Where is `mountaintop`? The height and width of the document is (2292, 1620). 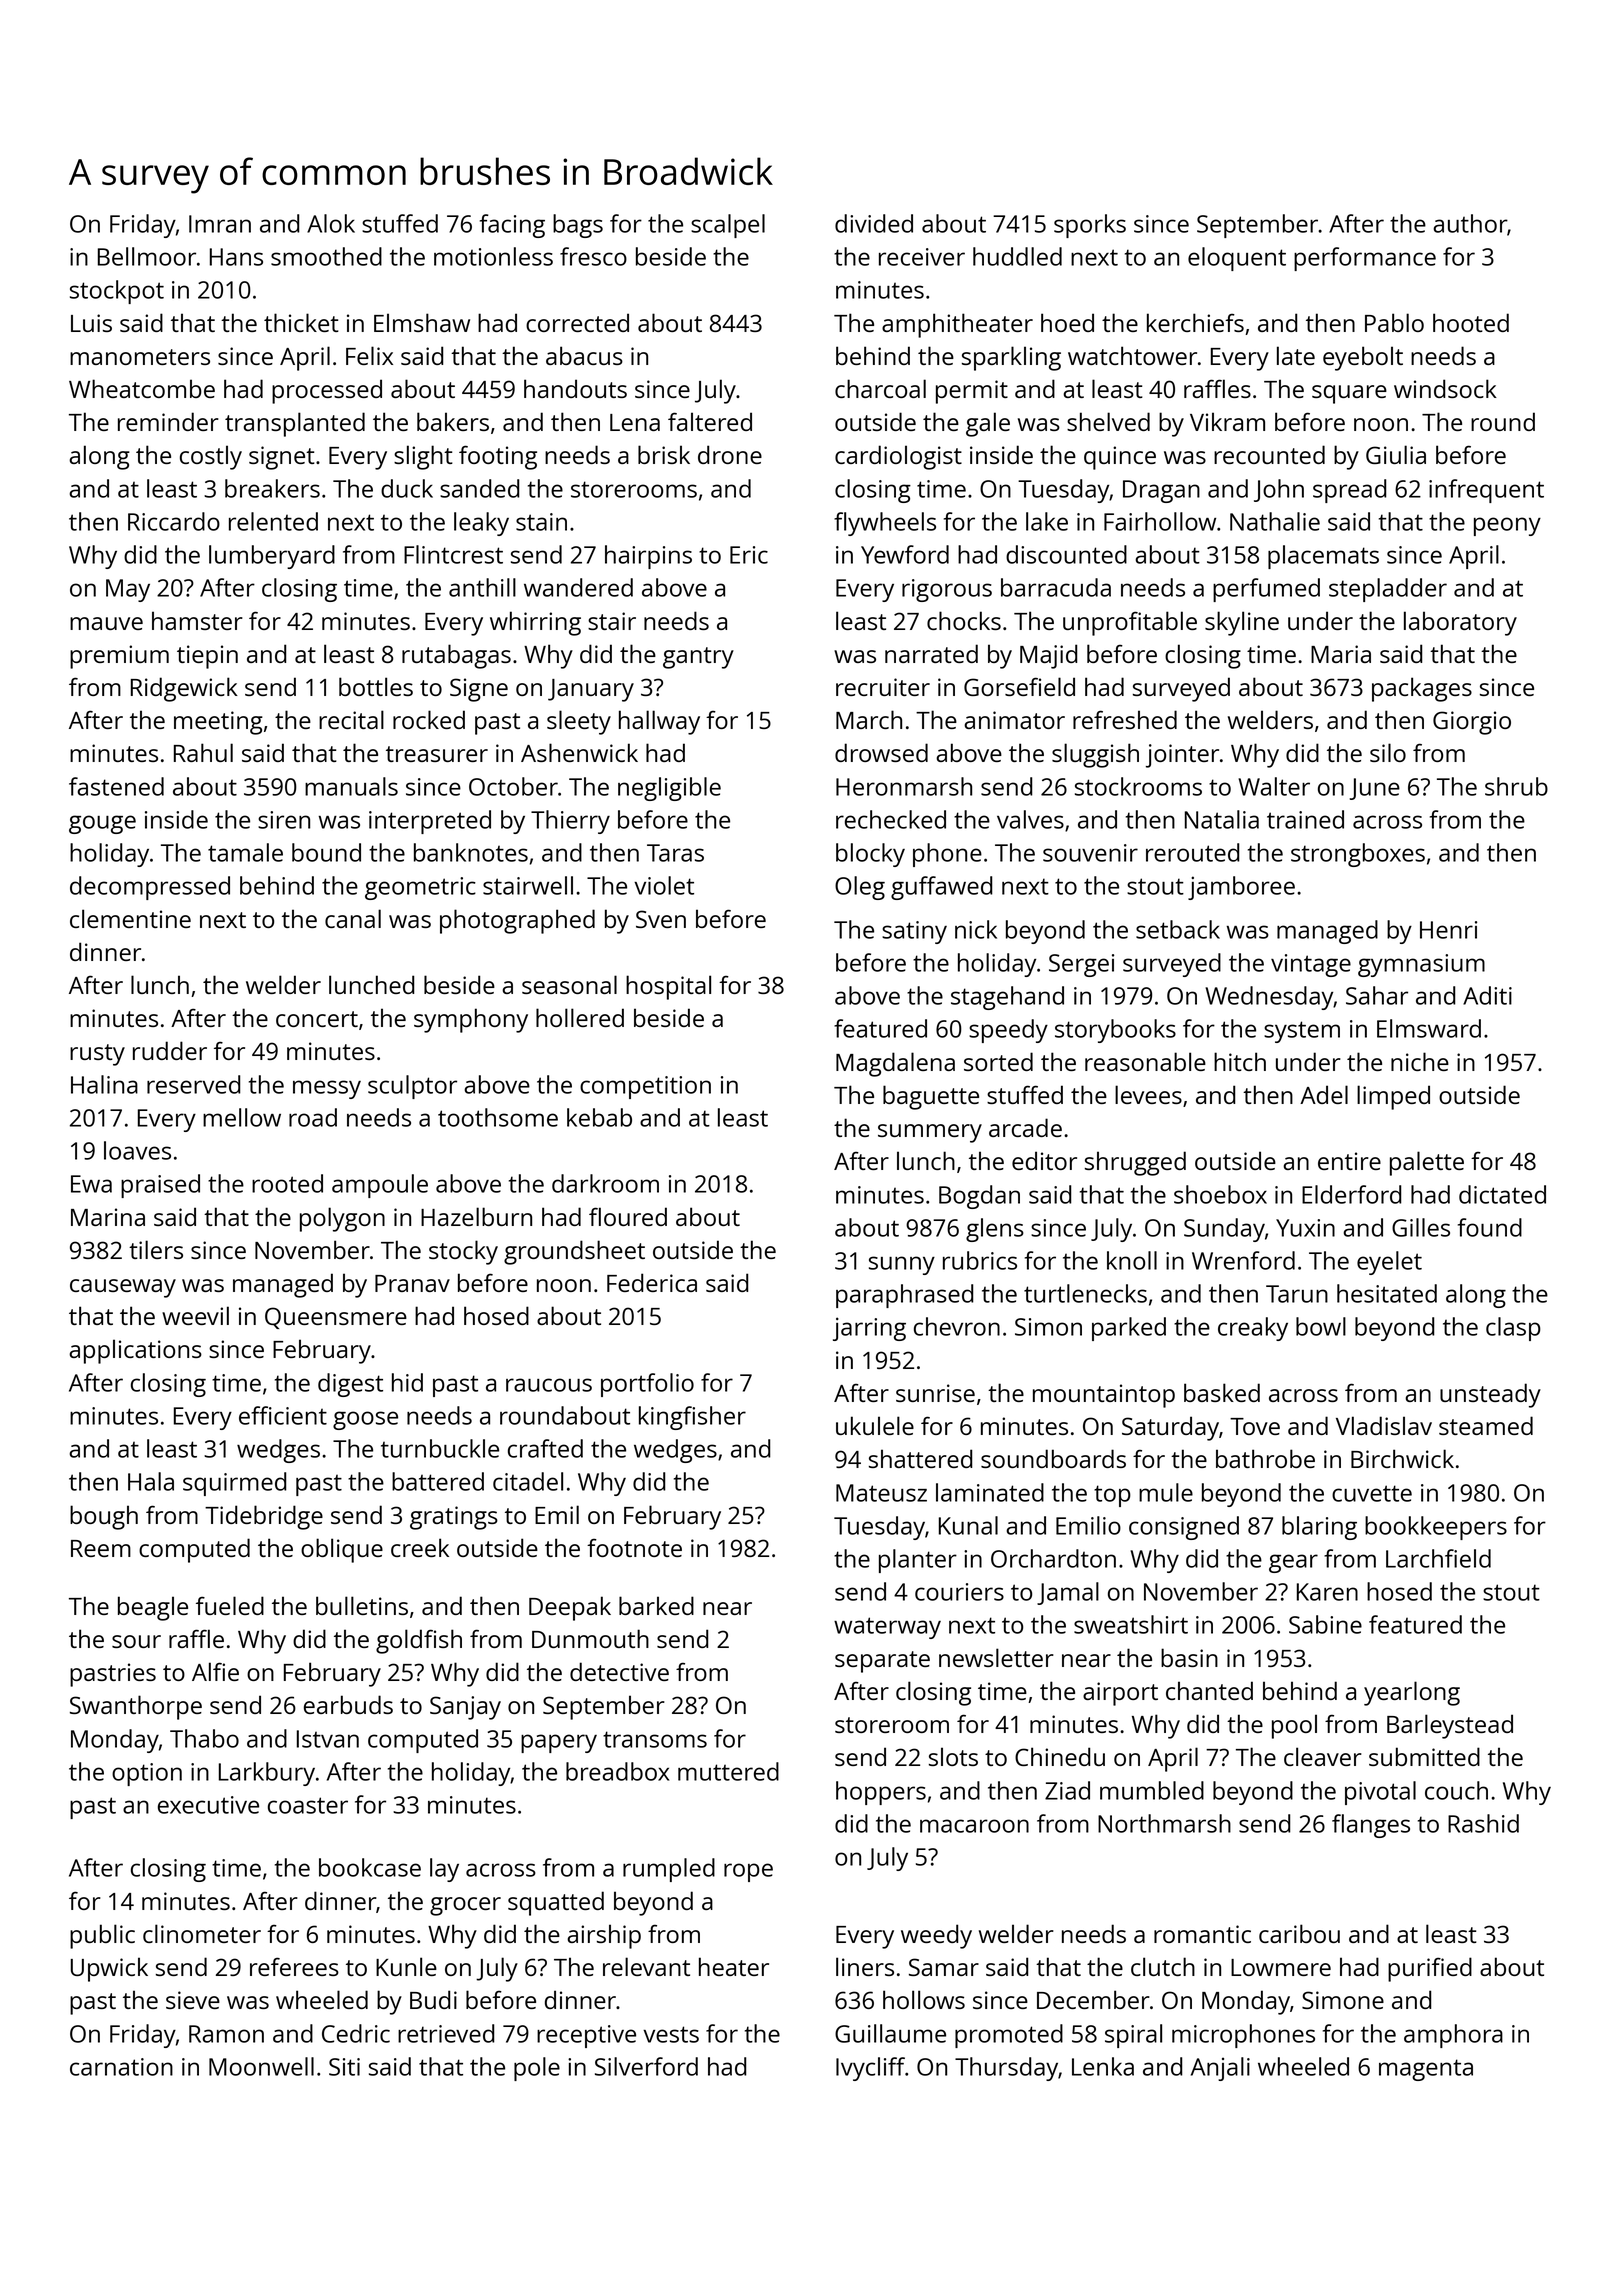
mountaintop is located at coordinates (1104, 1396).
